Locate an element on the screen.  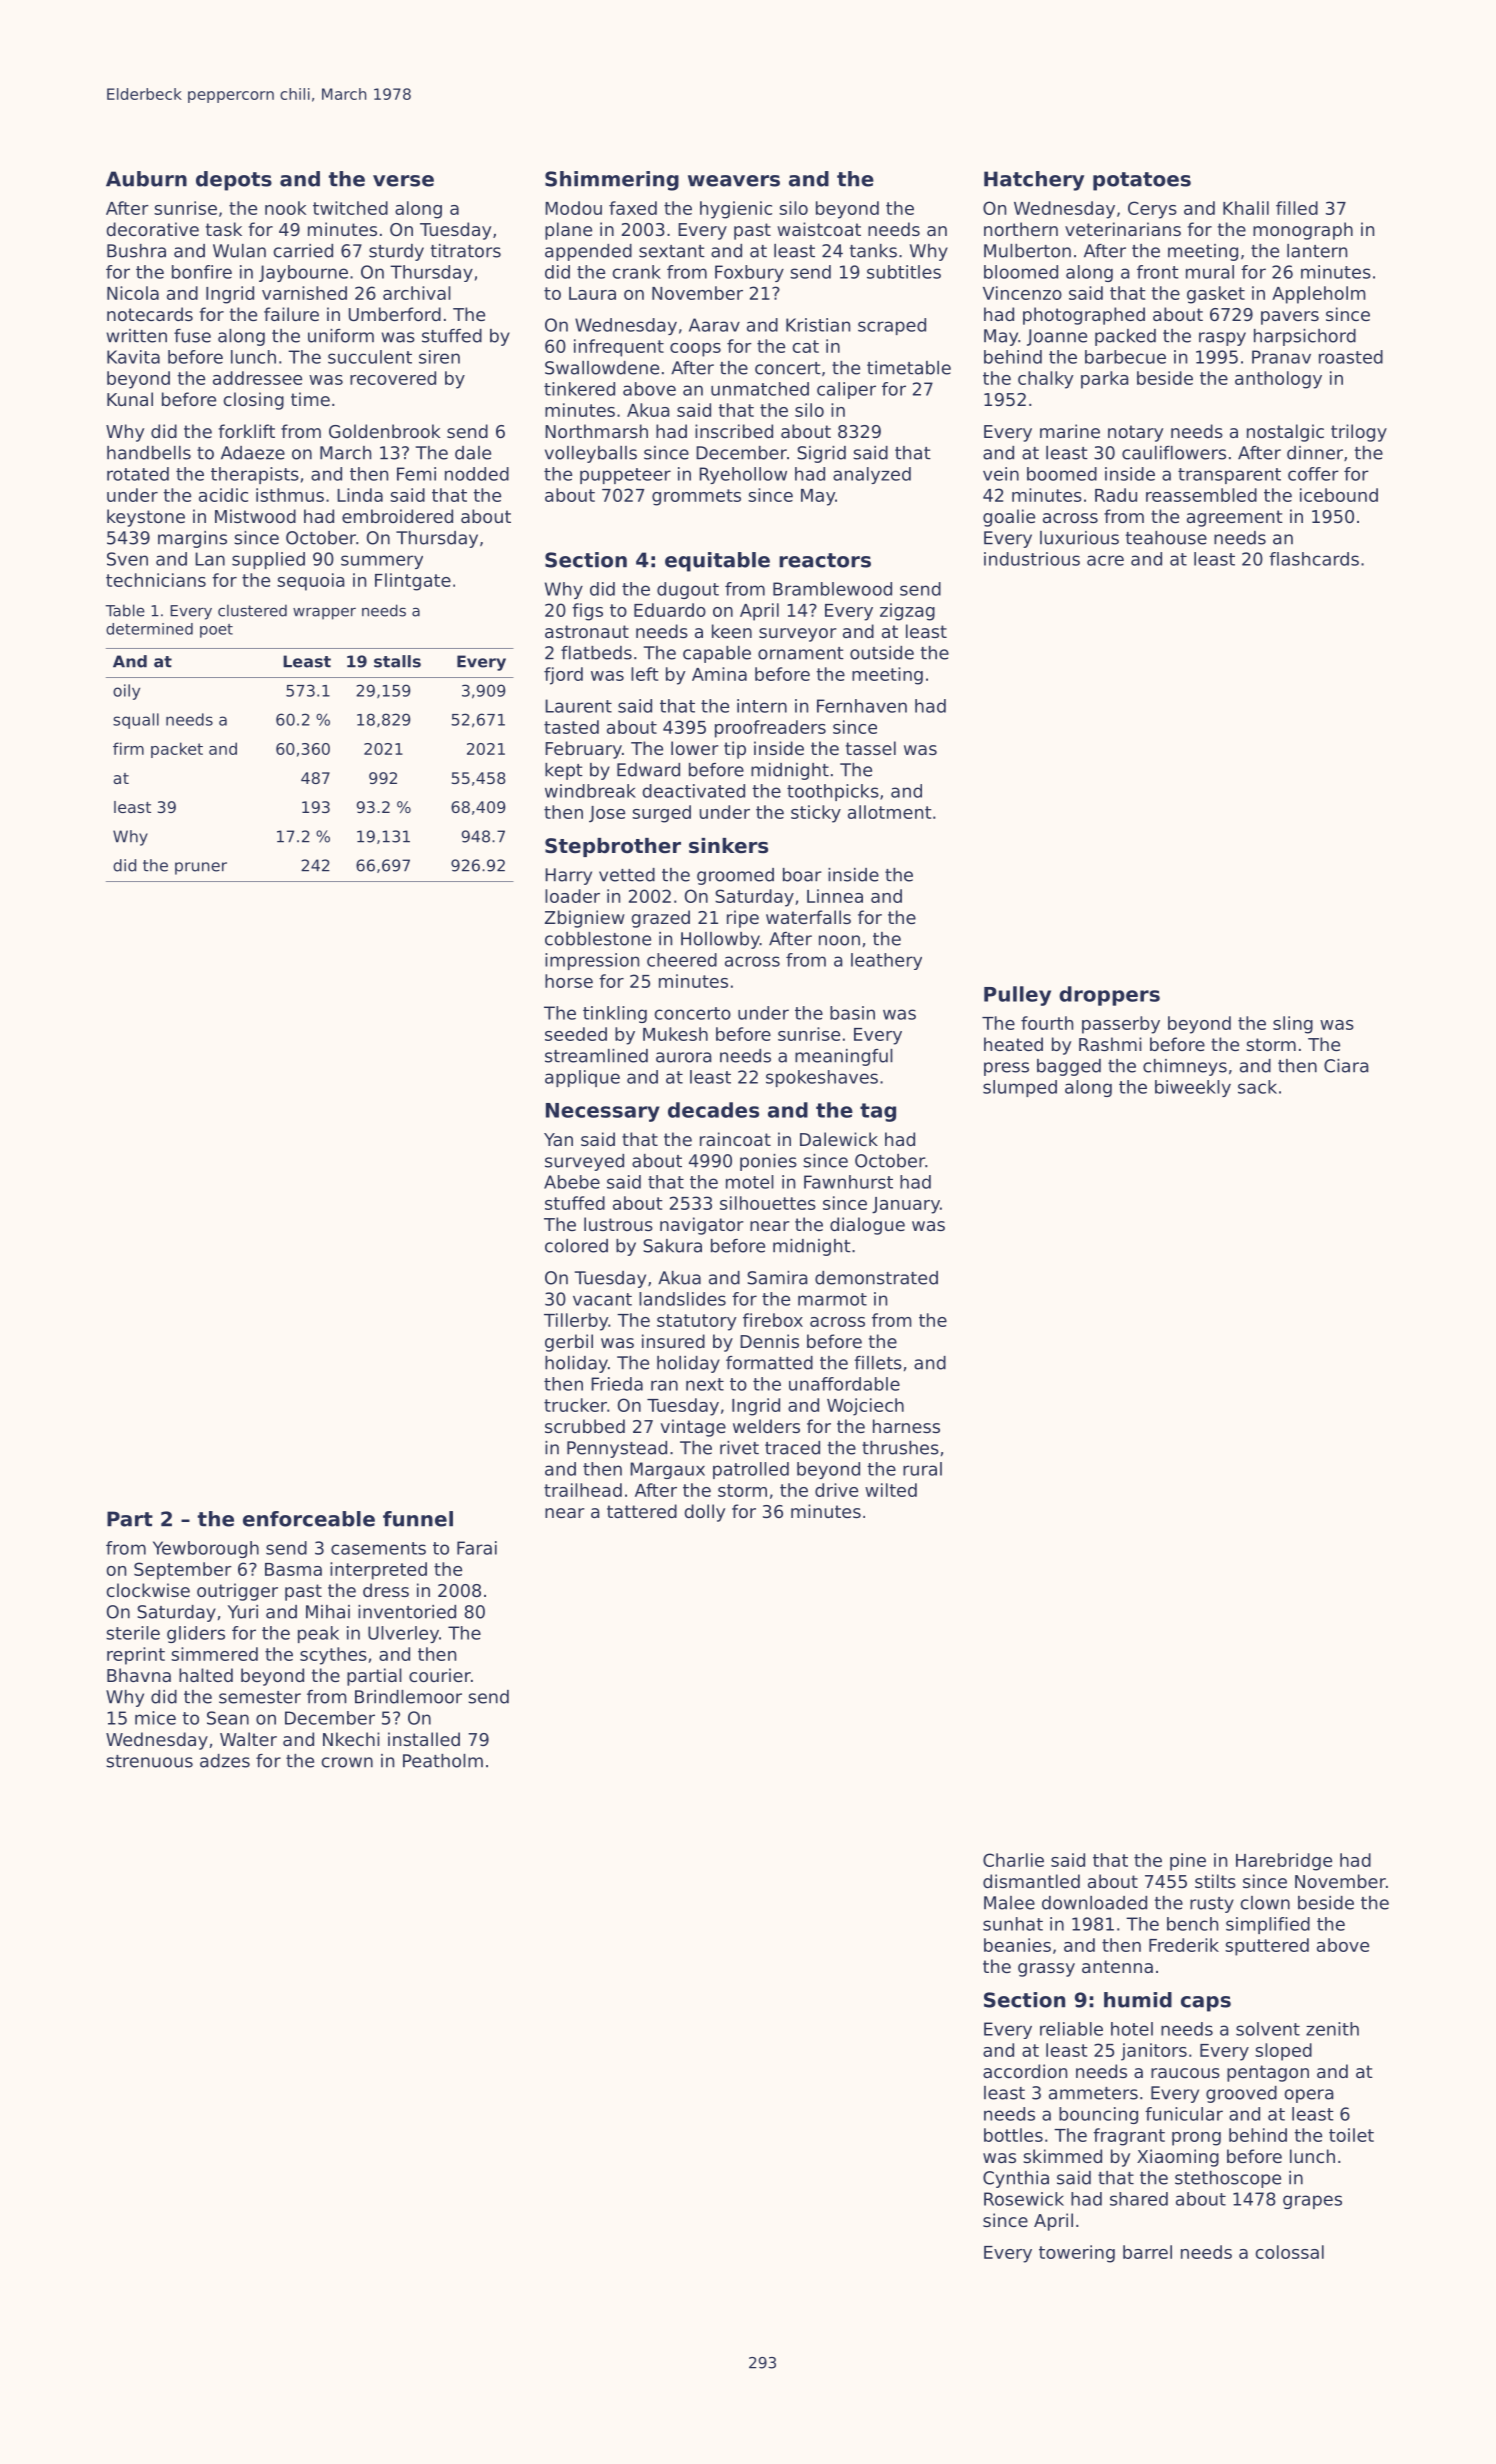
fourth is located at coordinates (1047, 1023).
